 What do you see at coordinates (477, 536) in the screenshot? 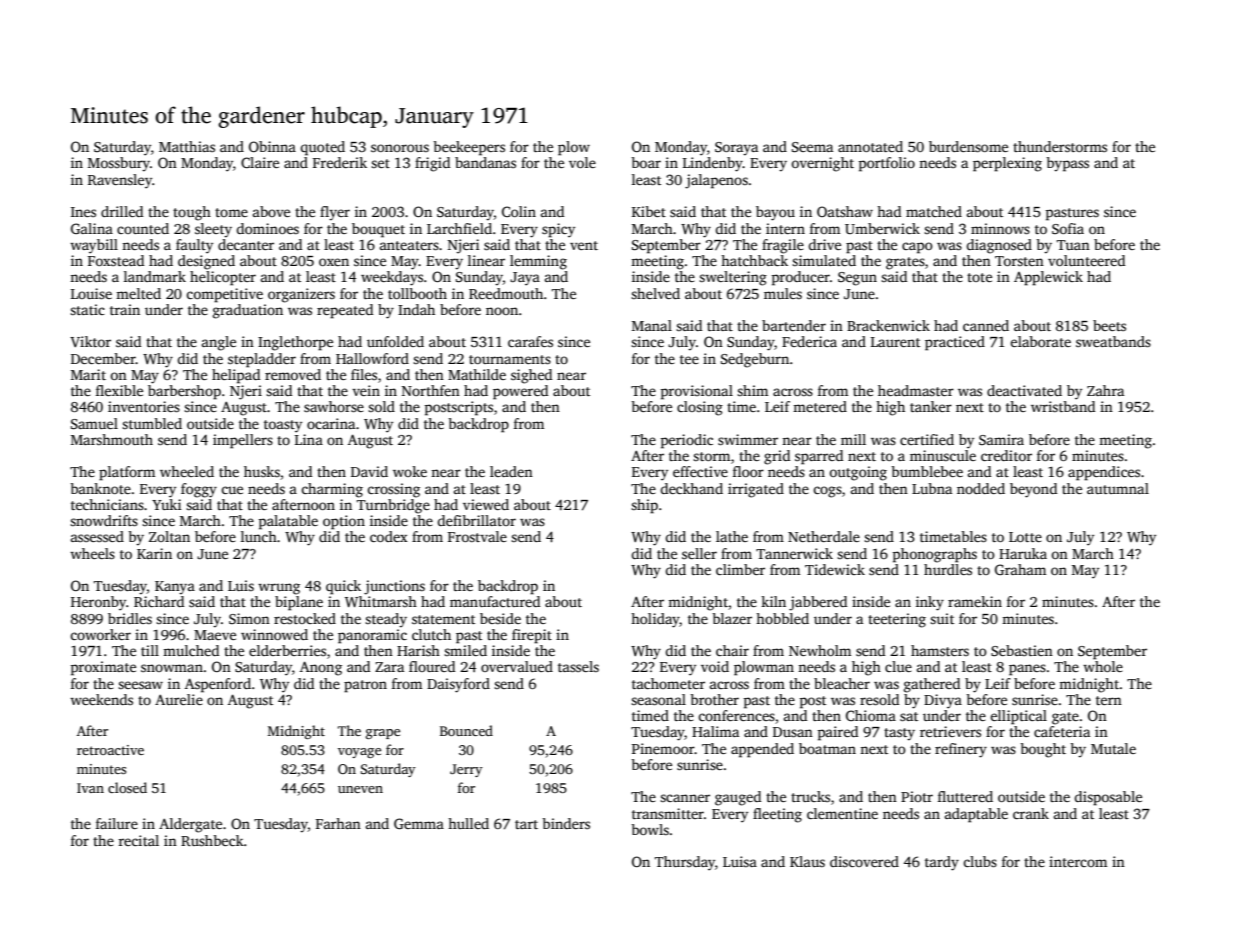
I see `Frostvale` at bounding box center [477, 536].
